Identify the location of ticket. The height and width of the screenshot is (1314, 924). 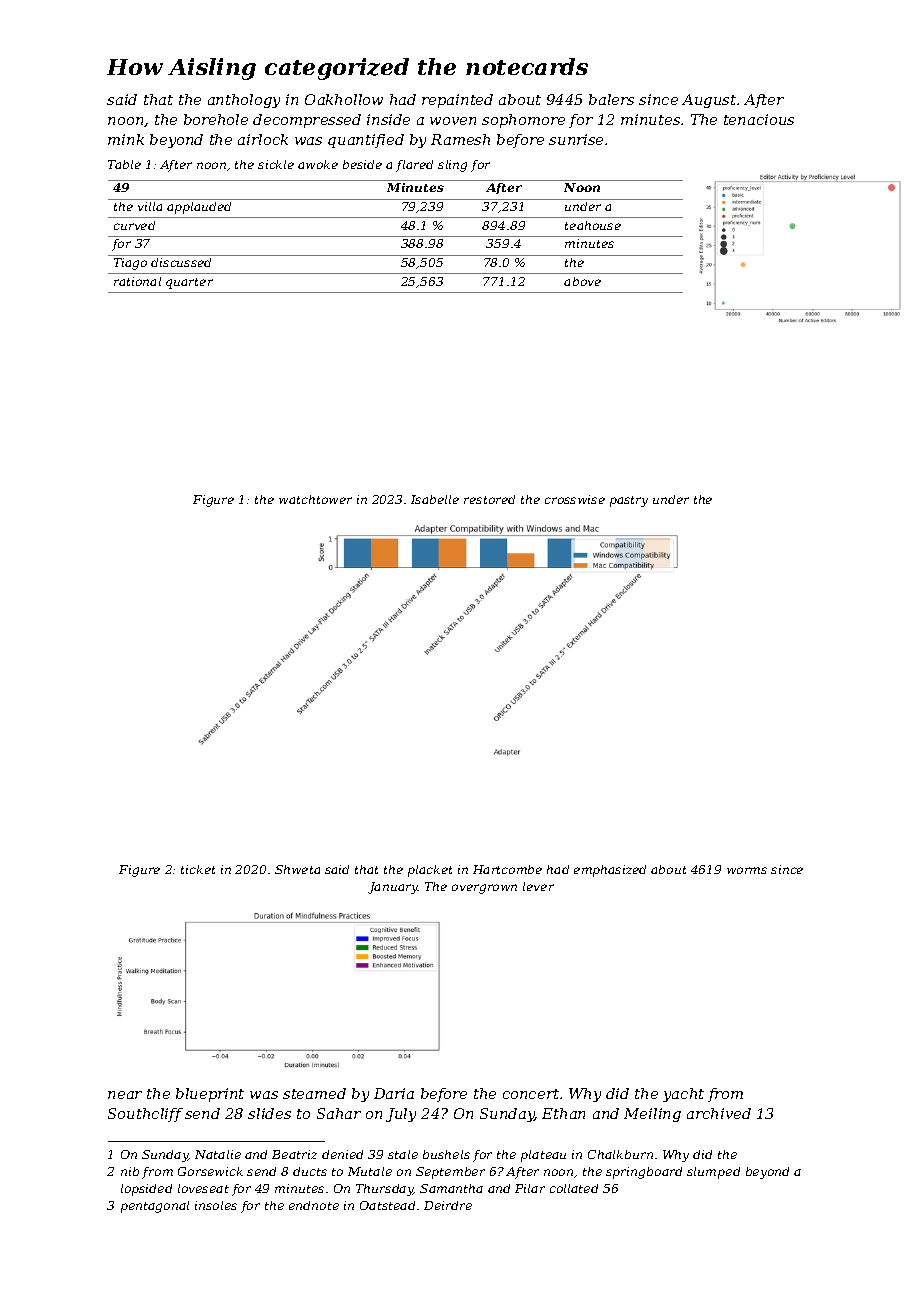
(198, 869).
